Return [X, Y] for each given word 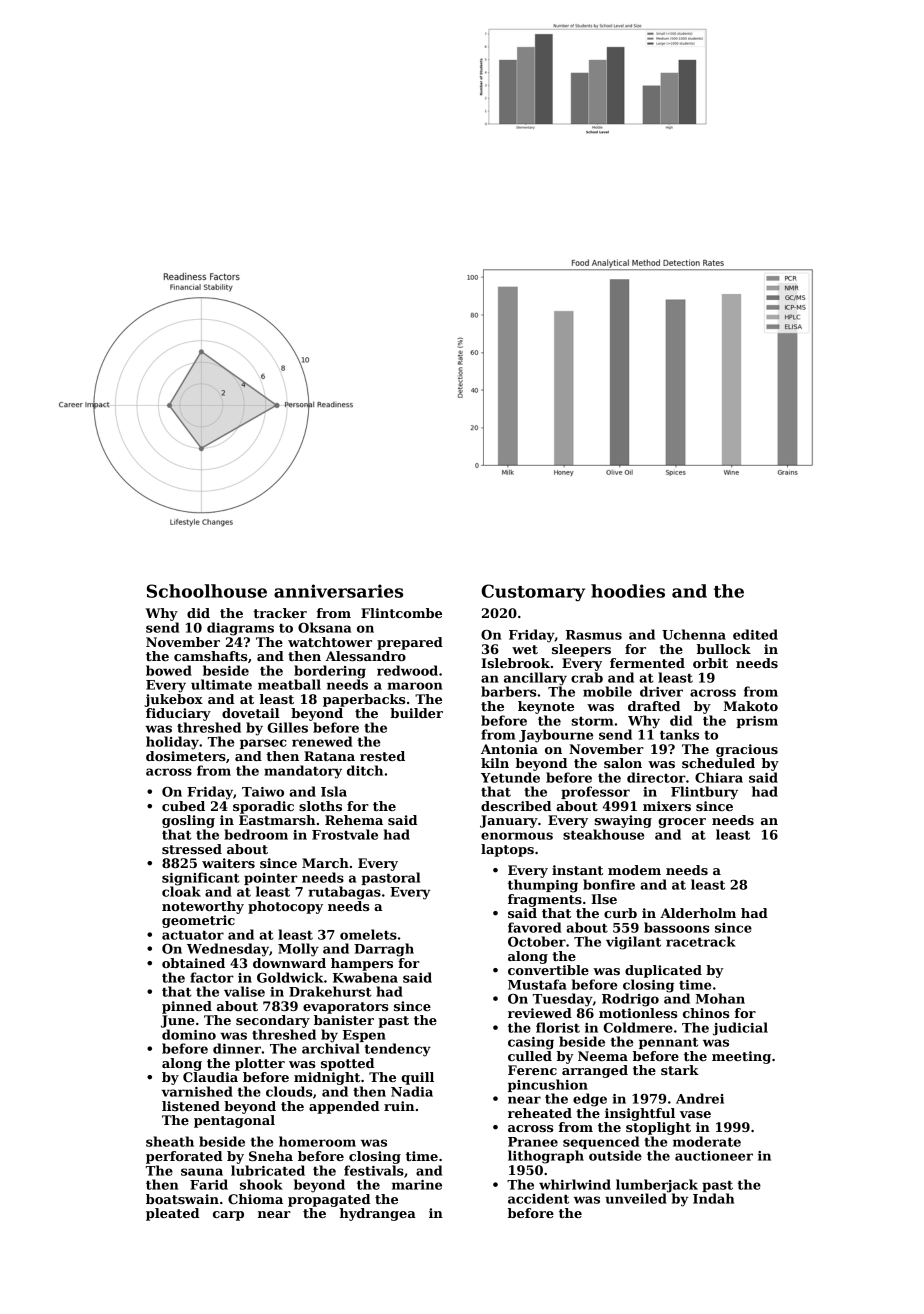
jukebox [173, 700]
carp [228, 1216]
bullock [724, 649]
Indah [713, 1198]
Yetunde [510, 777]
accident [538, 1198]
